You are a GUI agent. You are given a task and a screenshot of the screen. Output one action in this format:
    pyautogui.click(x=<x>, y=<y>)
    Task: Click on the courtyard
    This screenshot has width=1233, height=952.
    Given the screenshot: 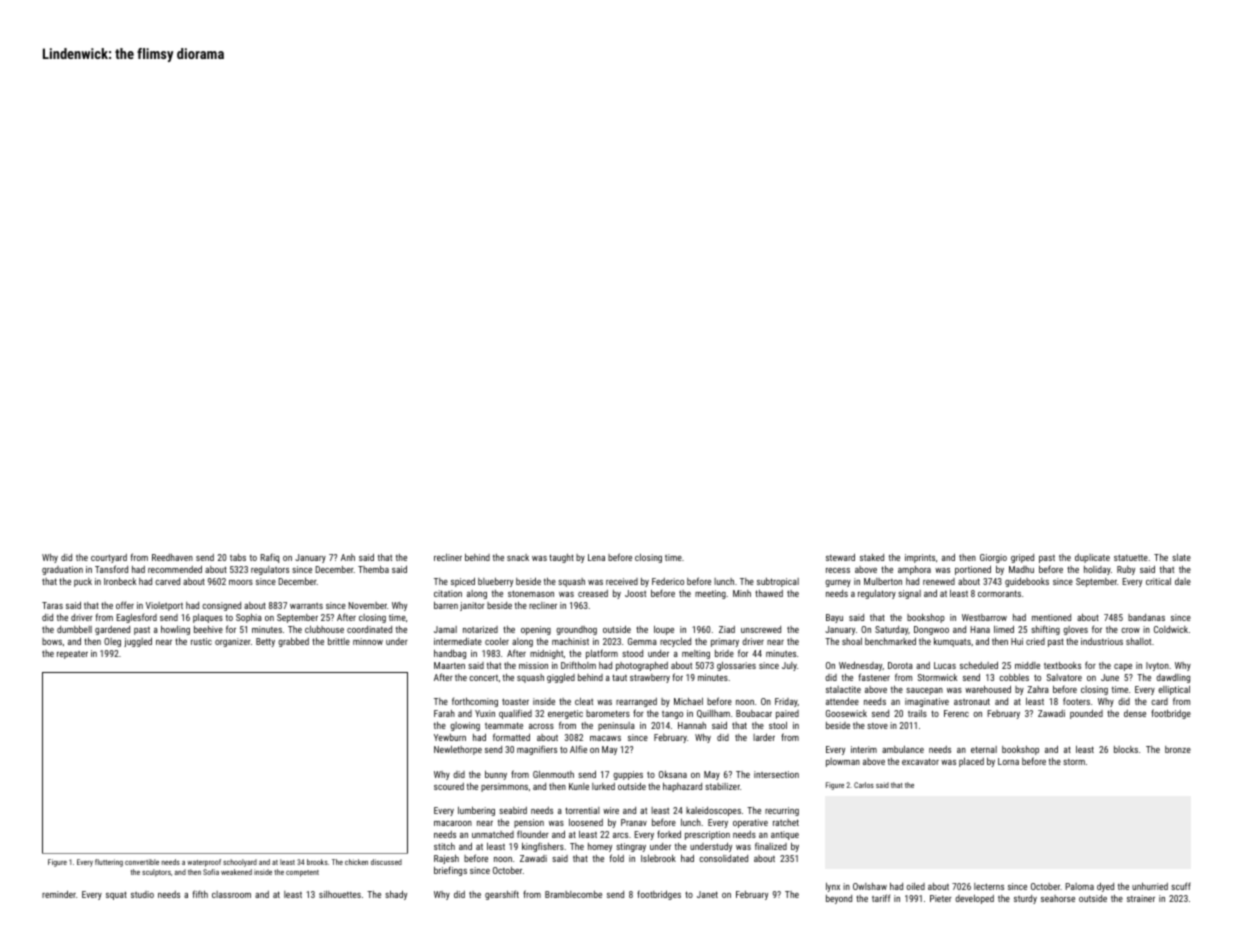 What is the action you would take?
    pyautogui.click(x=109, y=558)
